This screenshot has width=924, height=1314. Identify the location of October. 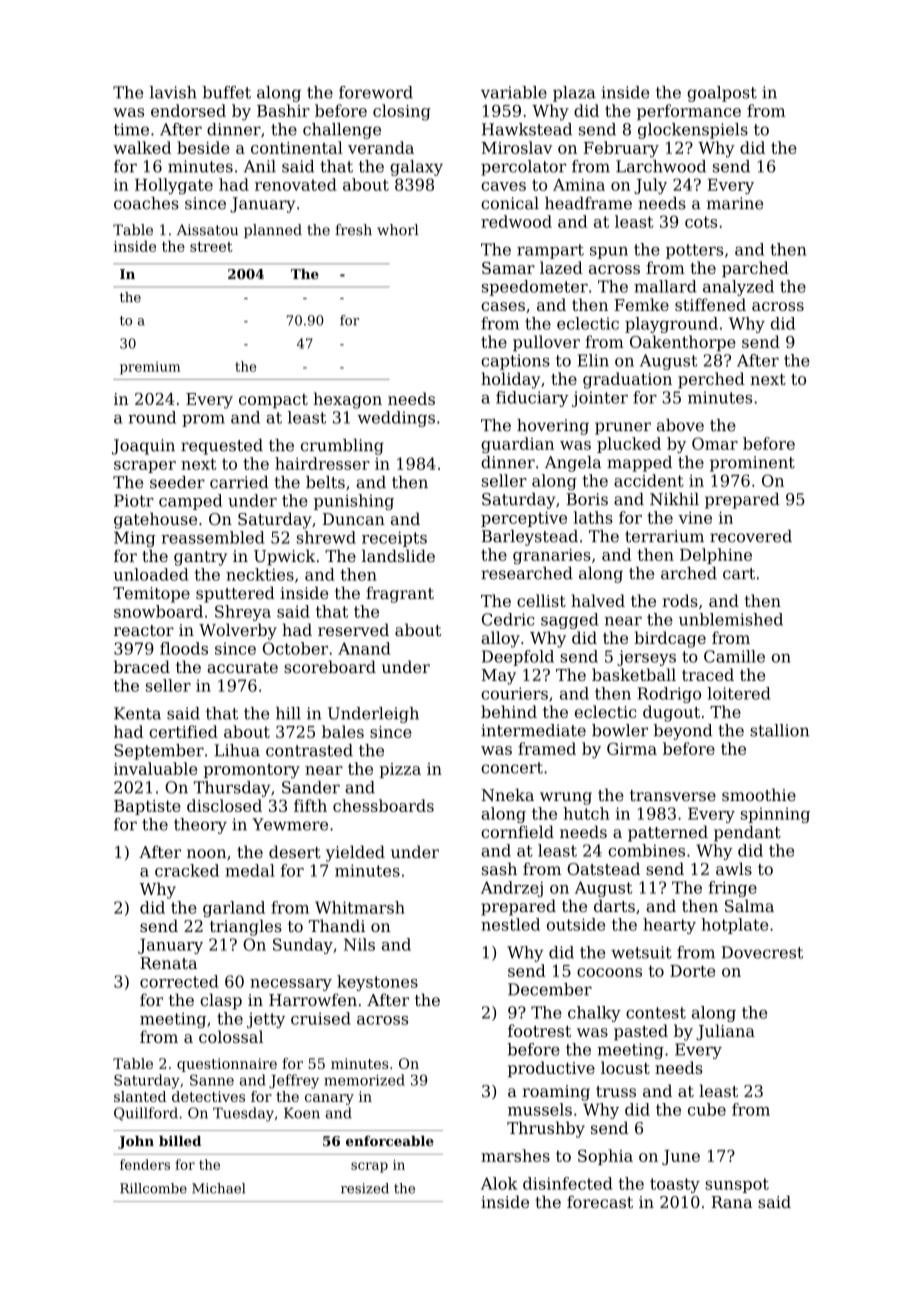
(295, 648).
